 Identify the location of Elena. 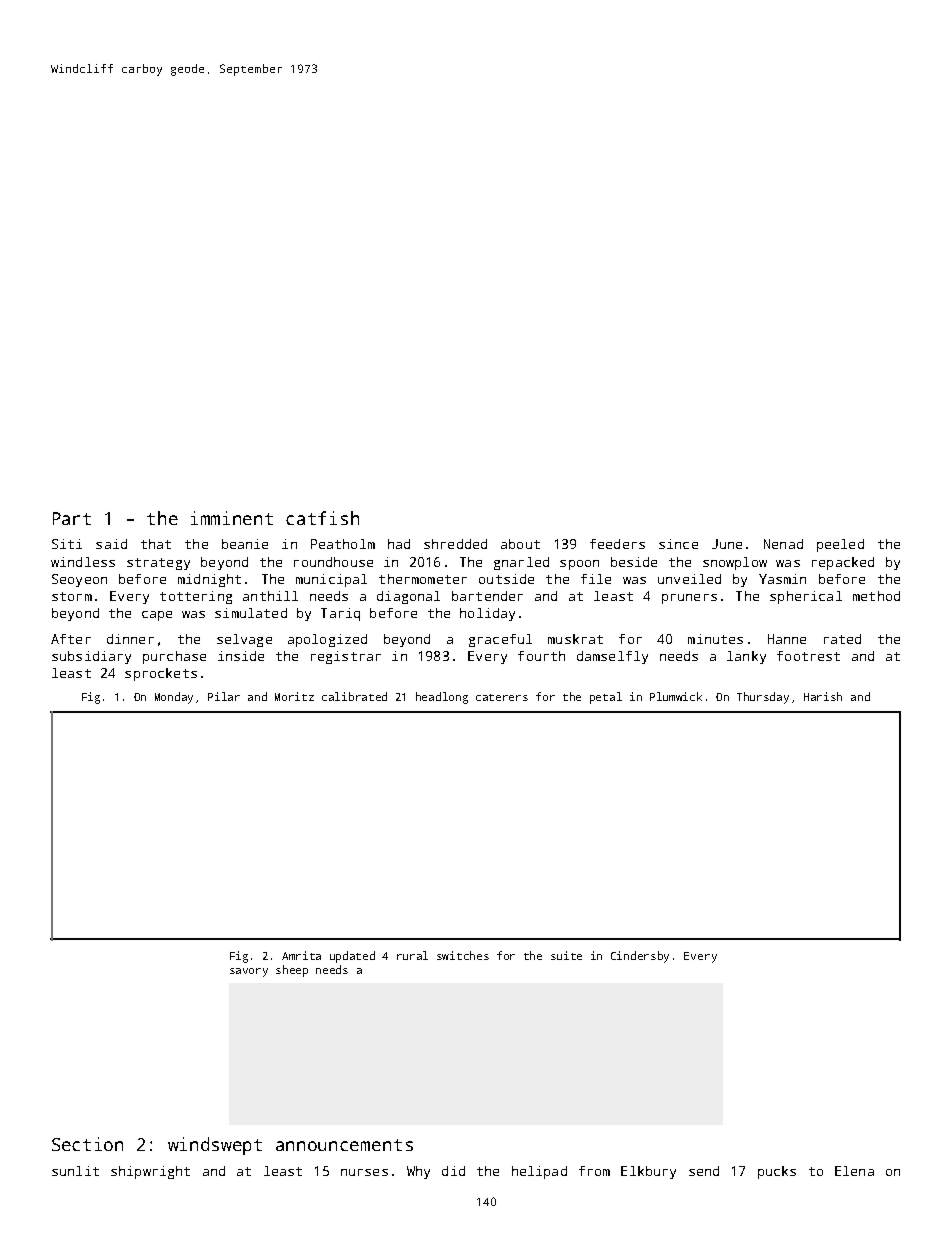
(854, 1171).
